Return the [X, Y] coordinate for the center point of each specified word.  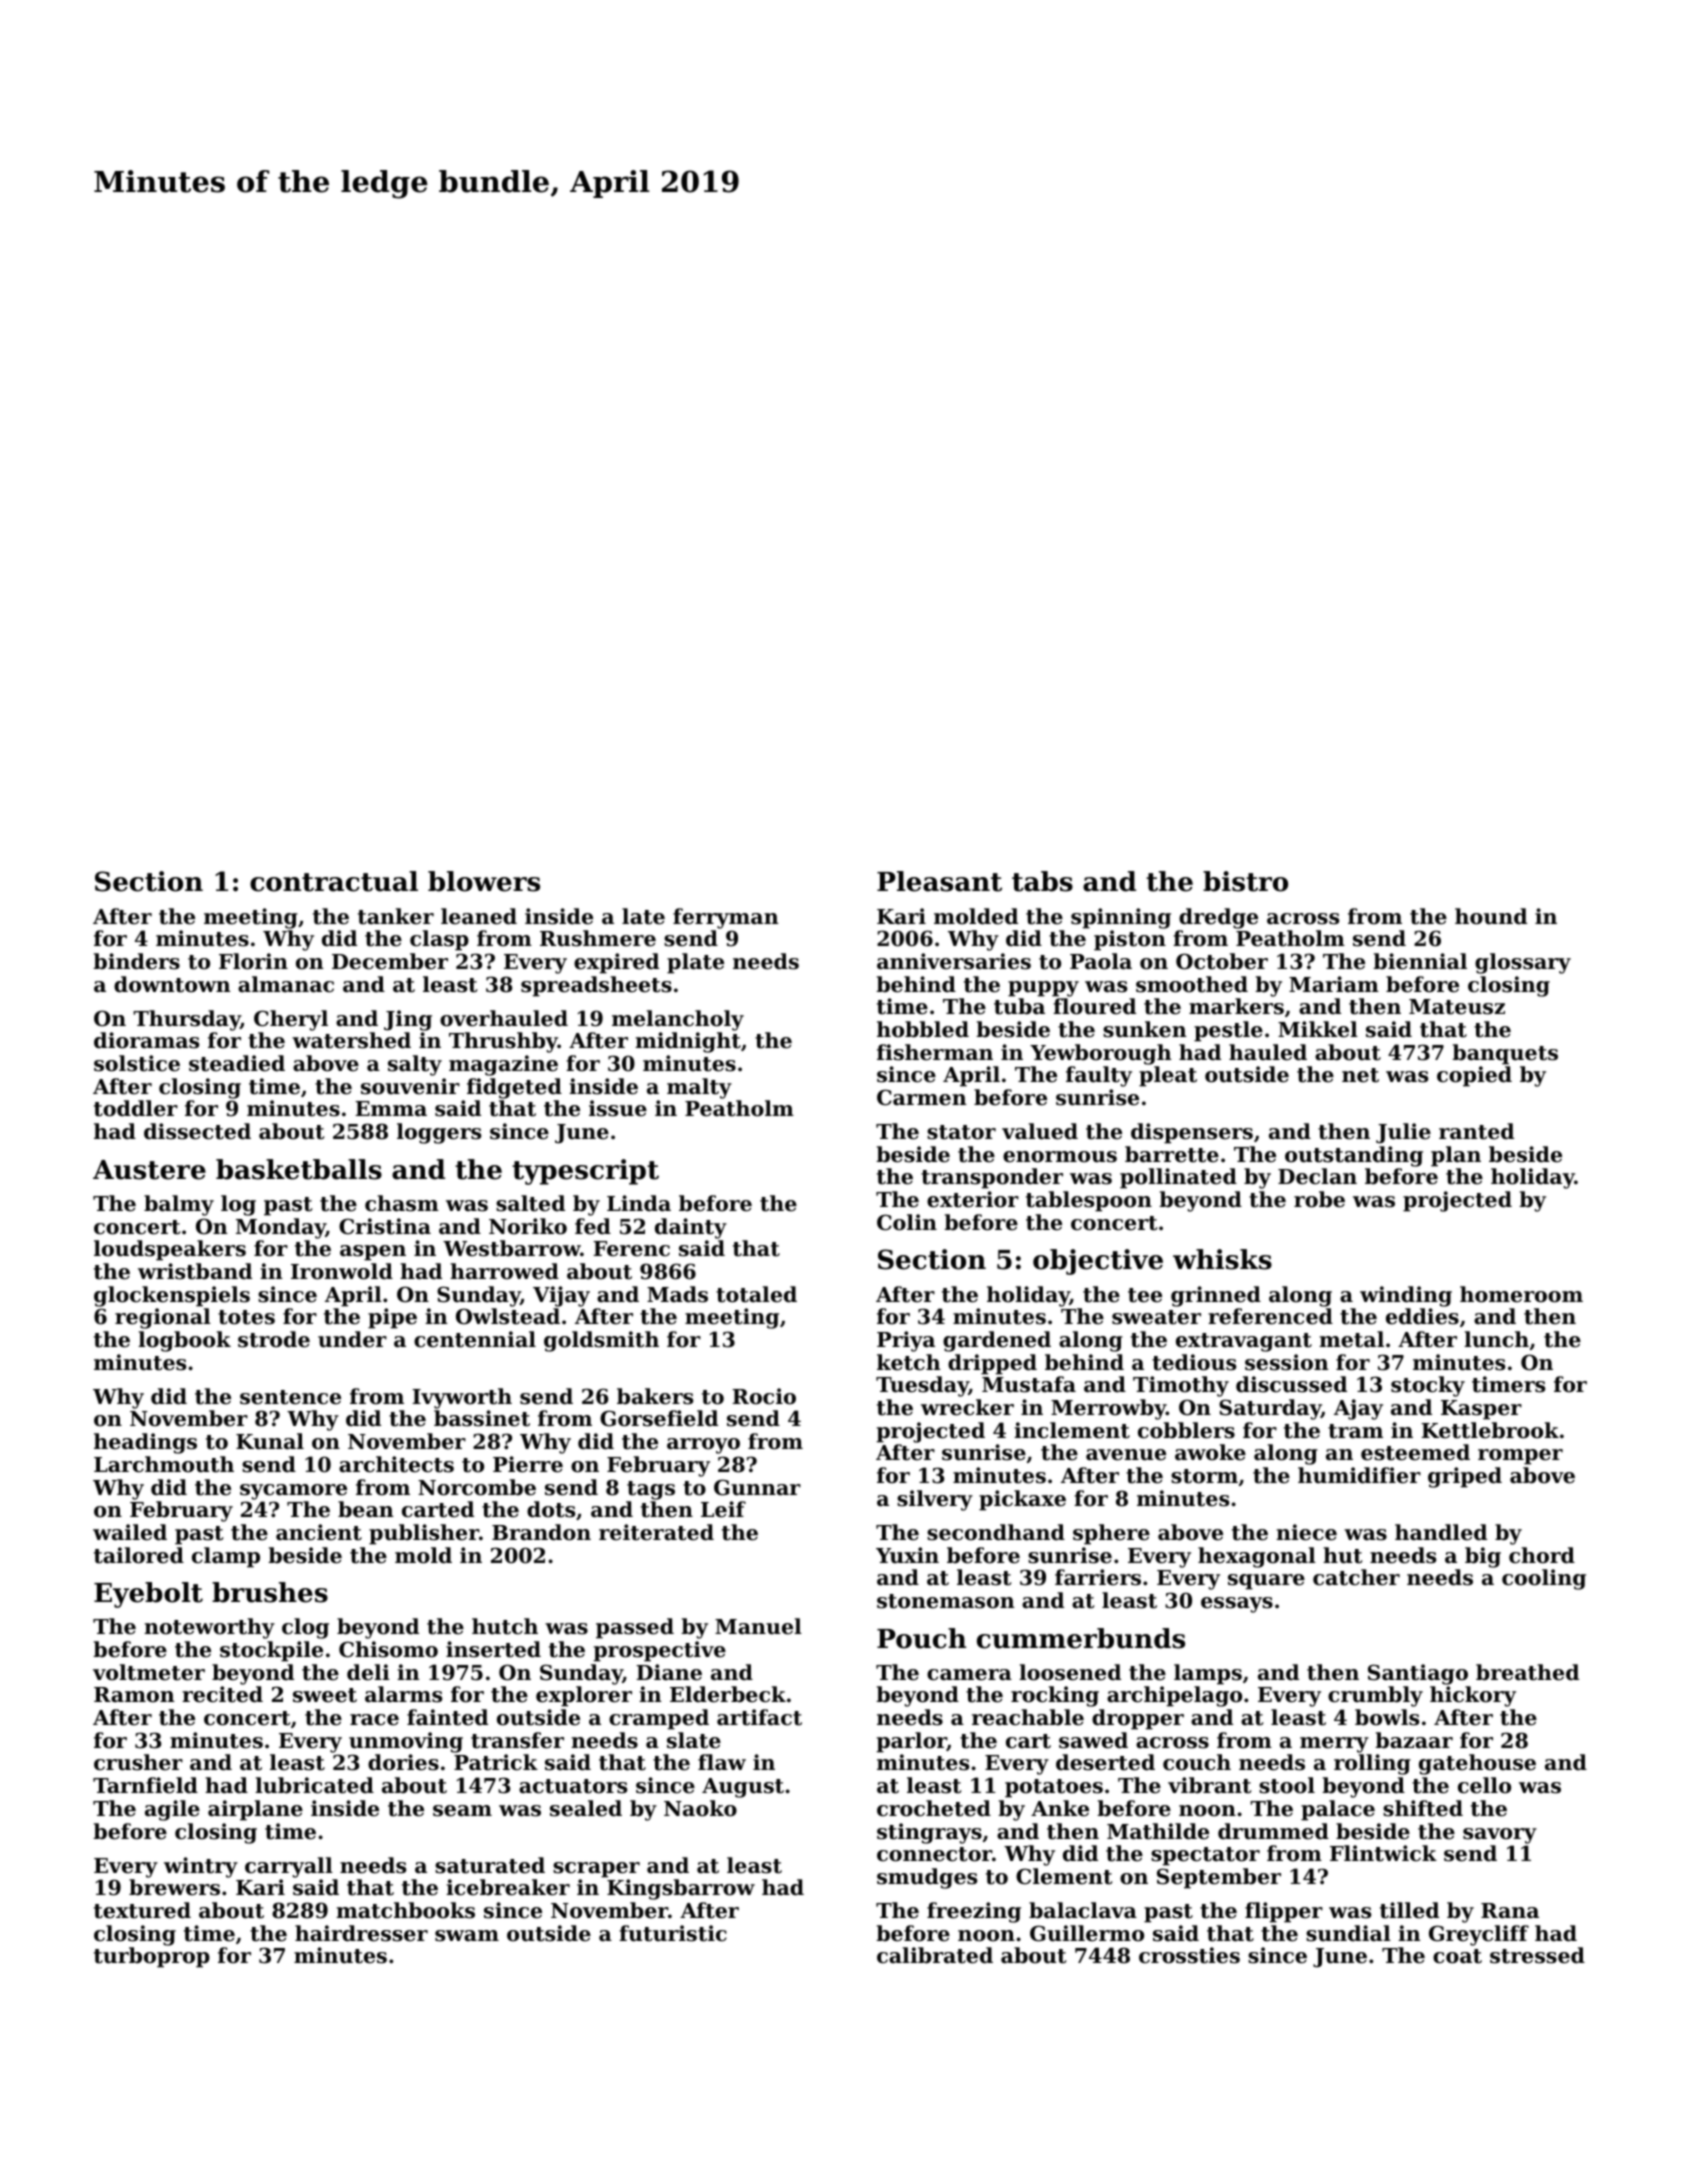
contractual [334, 881]
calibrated [935, 1955]
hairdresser [361, 1933]
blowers [484, 881]
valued [1040, 1131]
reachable [1028, 1717]
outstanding [1354, 1156]
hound [1491, 916]
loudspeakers [170, 1250]
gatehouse [1477, 1764]
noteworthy [209, 1628]
